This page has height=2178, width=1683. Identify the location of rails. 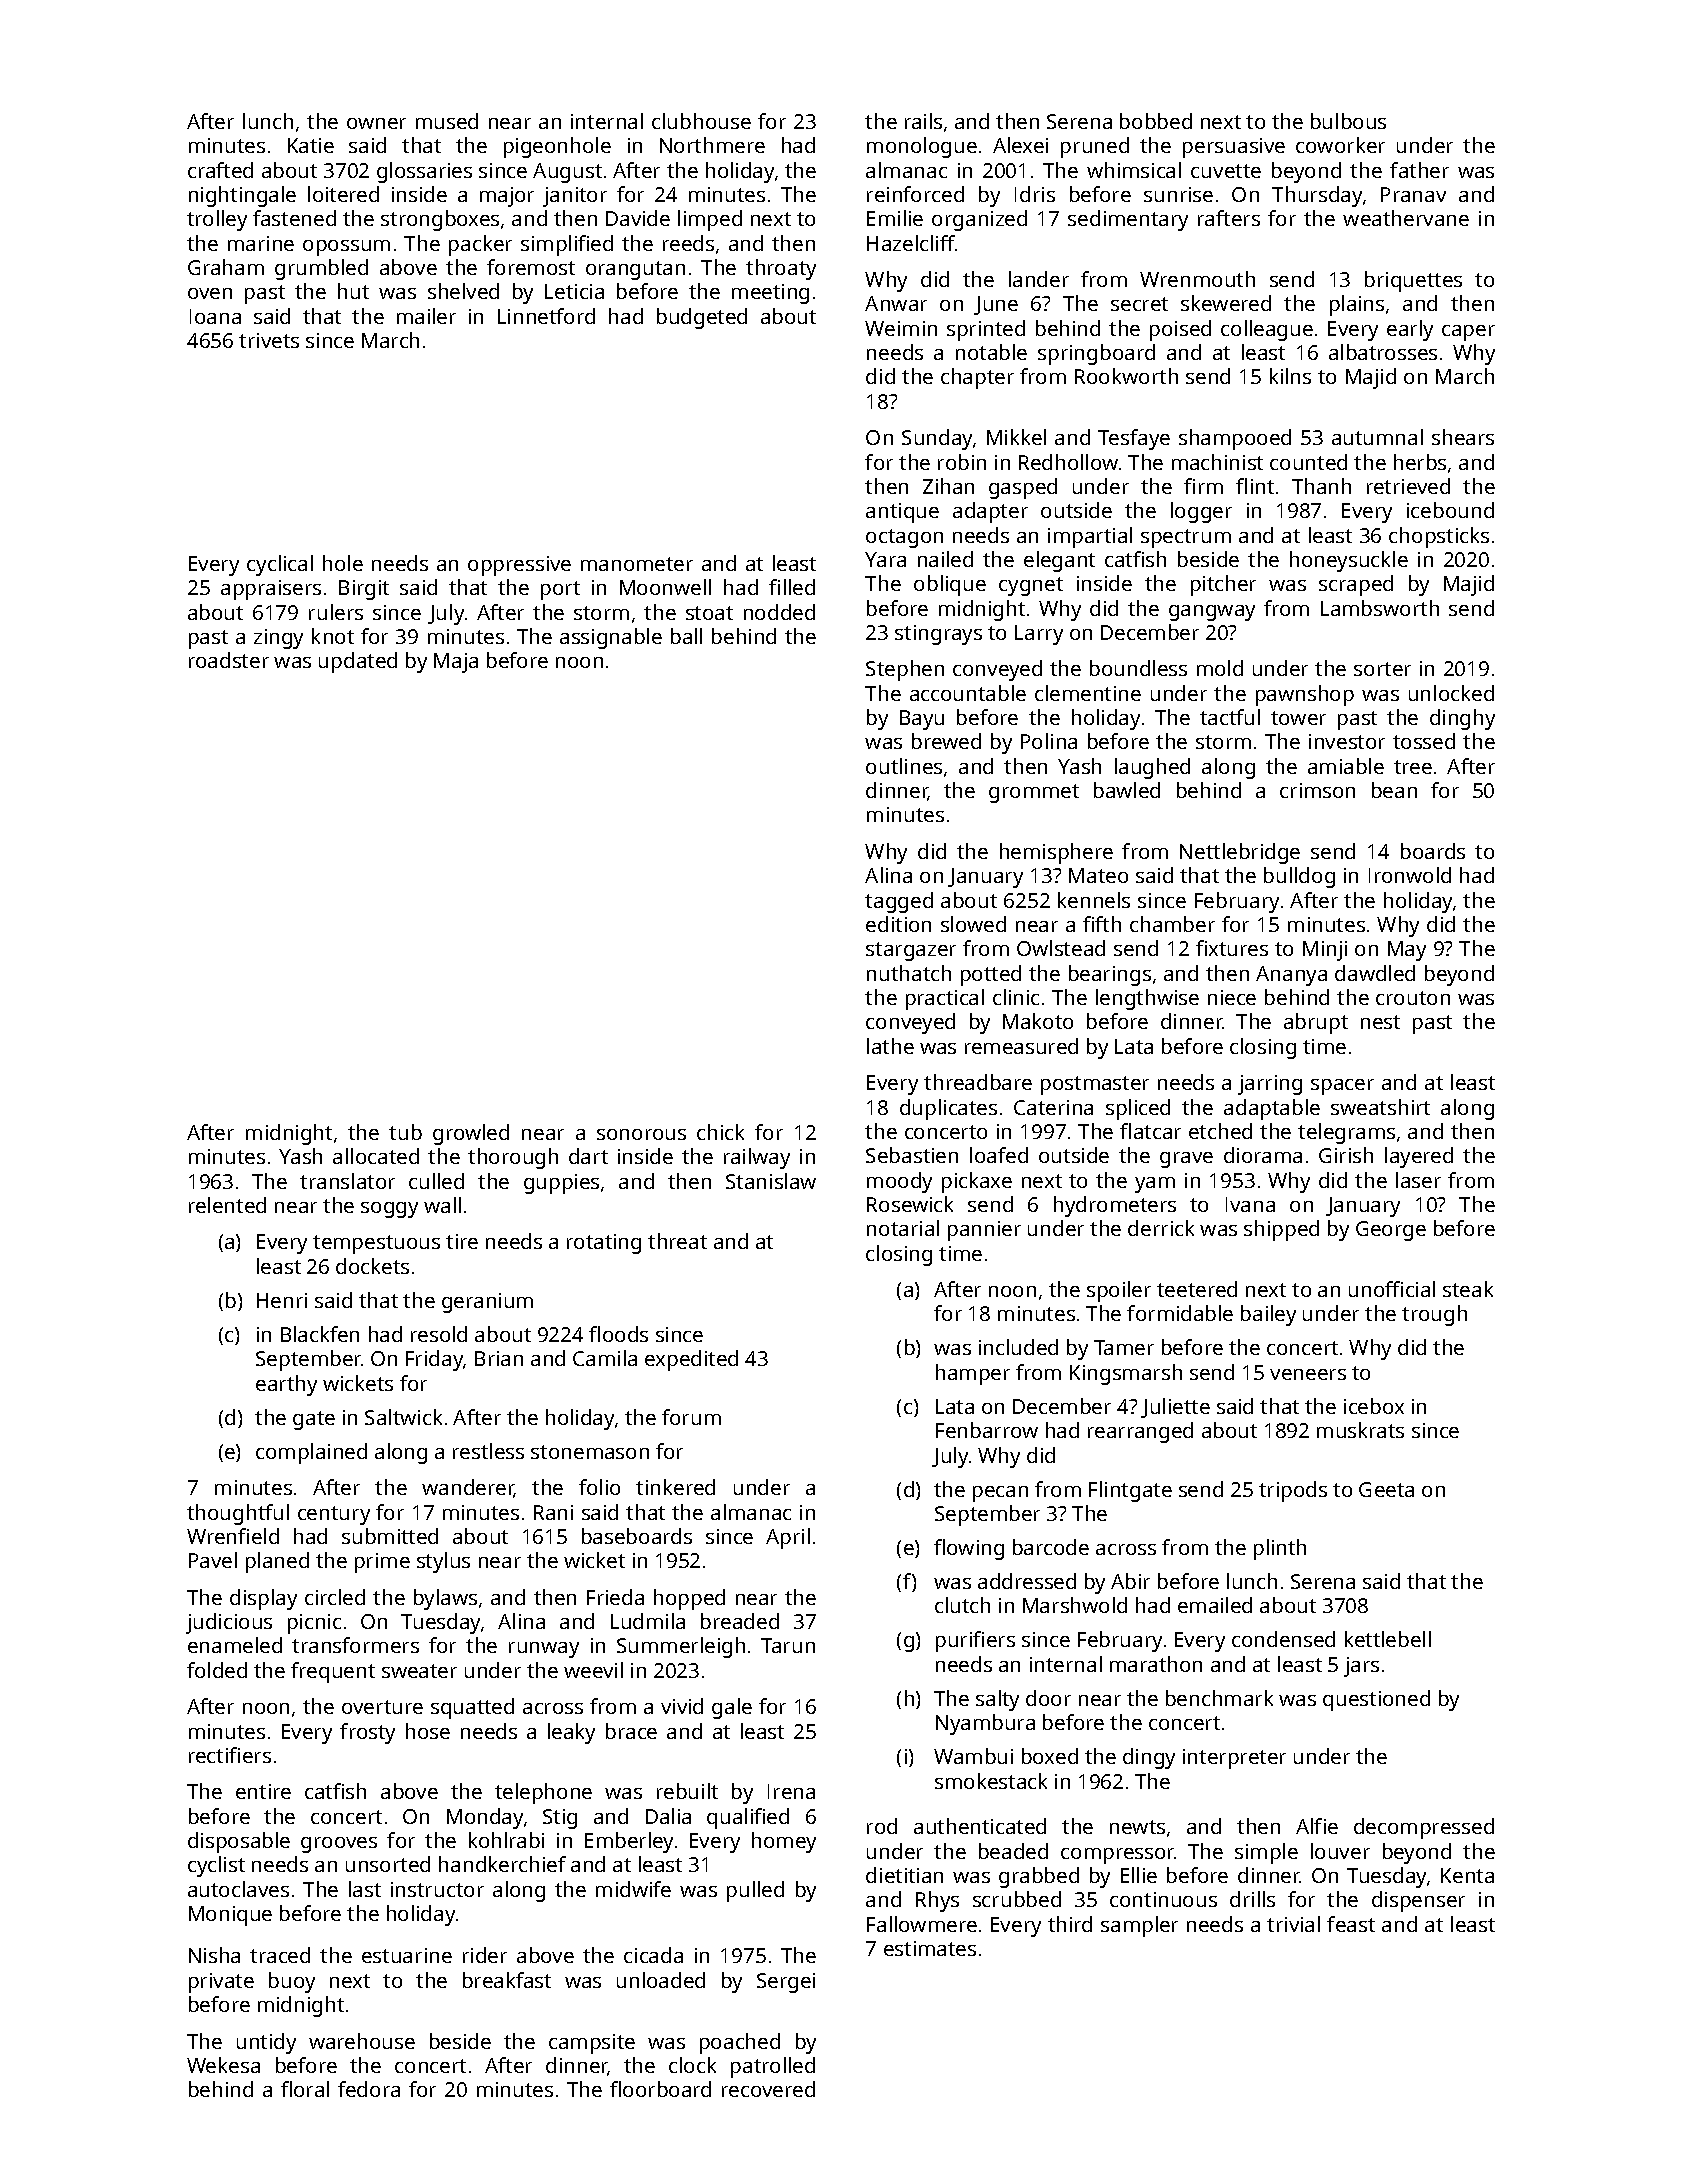
(923, 121).
